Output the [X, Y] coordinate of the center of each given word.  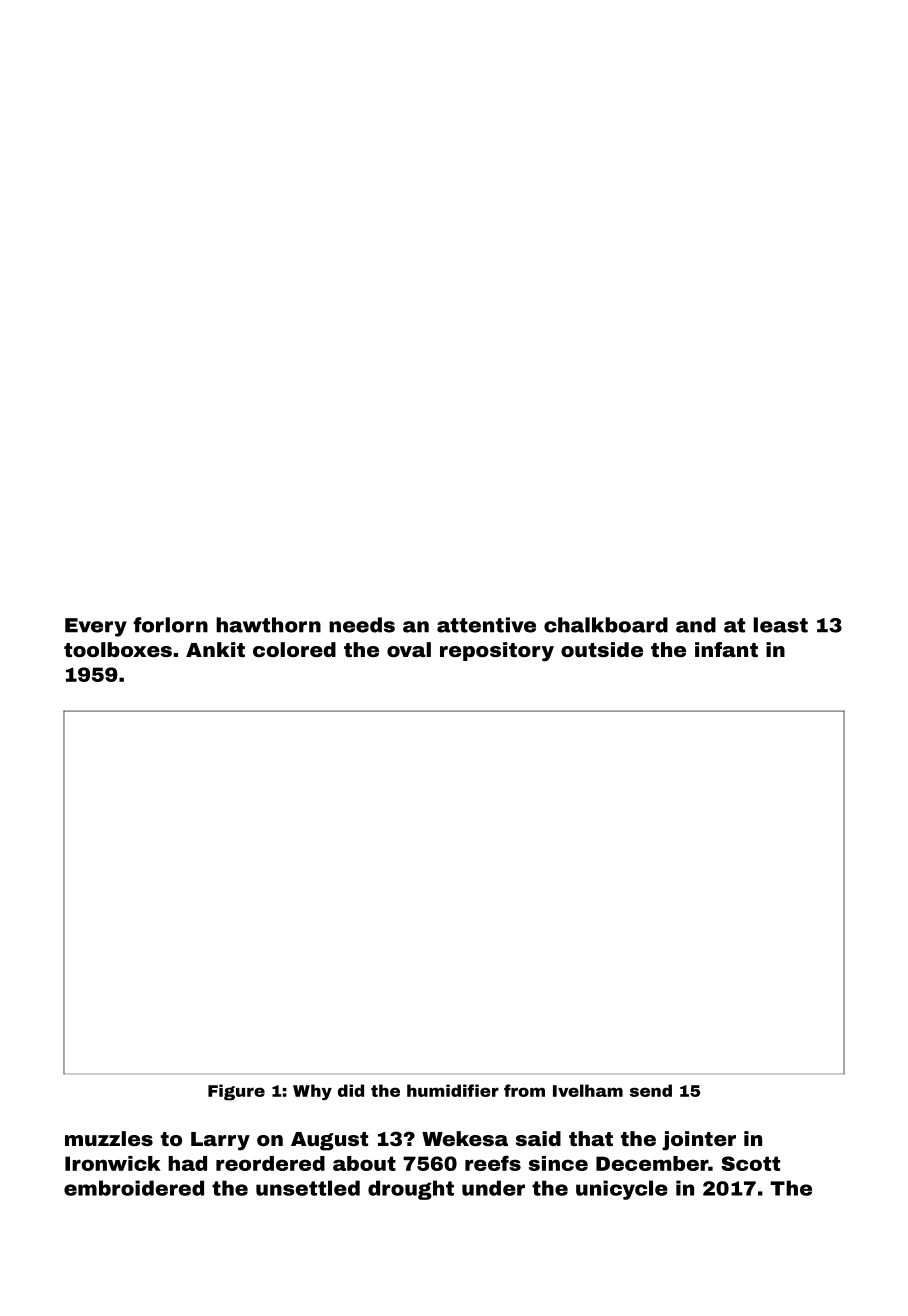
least [781, 625]
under [493, 1188]
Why [312, 1092]
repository [497, 652]
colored [294, 649]
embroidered [134, 1188]
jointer [699, 1141]
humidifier [453, 1090]
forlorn [170, 625]
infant [726, 649]
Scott [750, 1163]
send [651, 1090]
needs [362, 625]
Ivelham [588, 1090]
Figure [236, 1092]
